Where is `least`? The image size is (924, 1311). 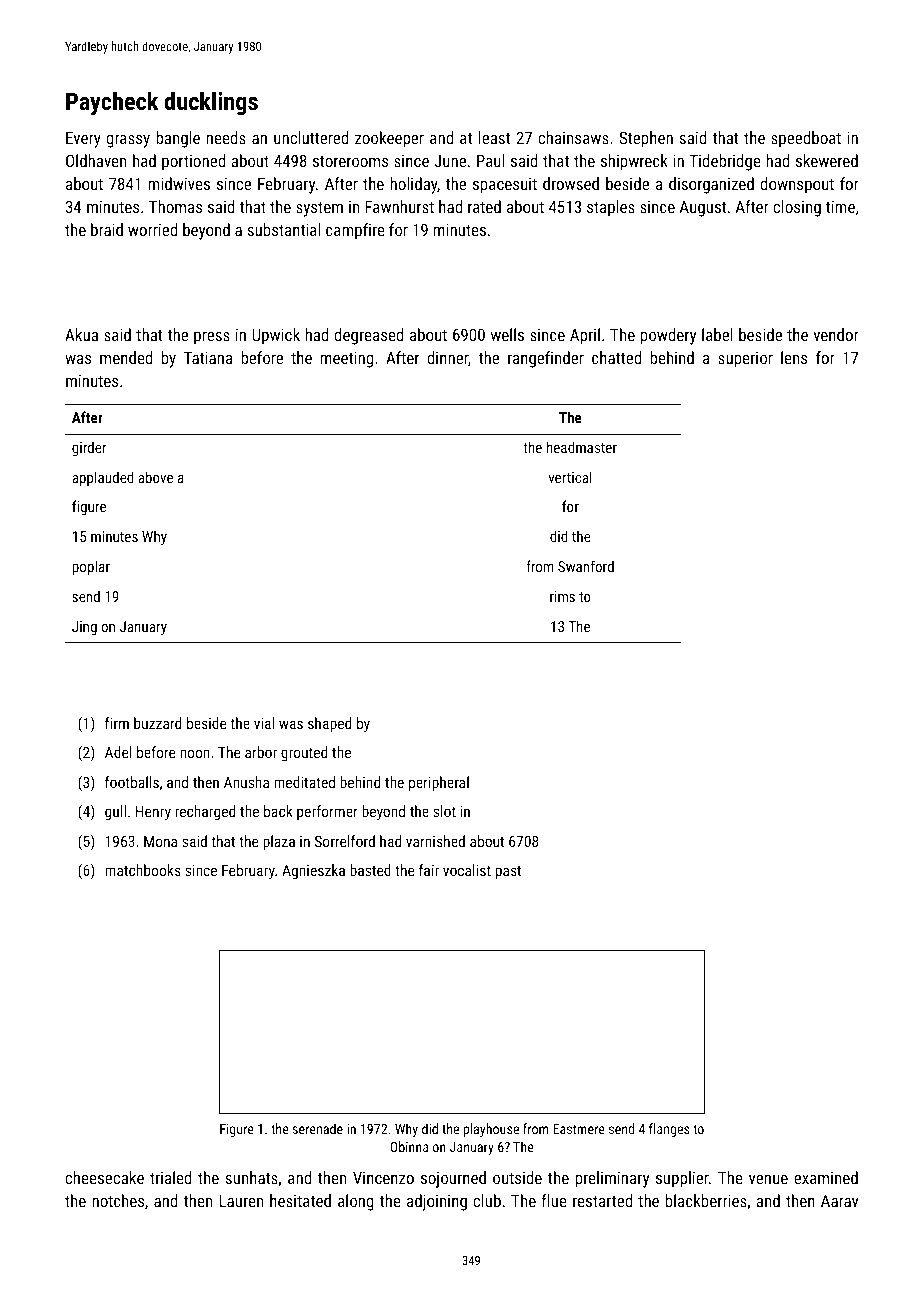
least is located at coordinates (494, 137).
